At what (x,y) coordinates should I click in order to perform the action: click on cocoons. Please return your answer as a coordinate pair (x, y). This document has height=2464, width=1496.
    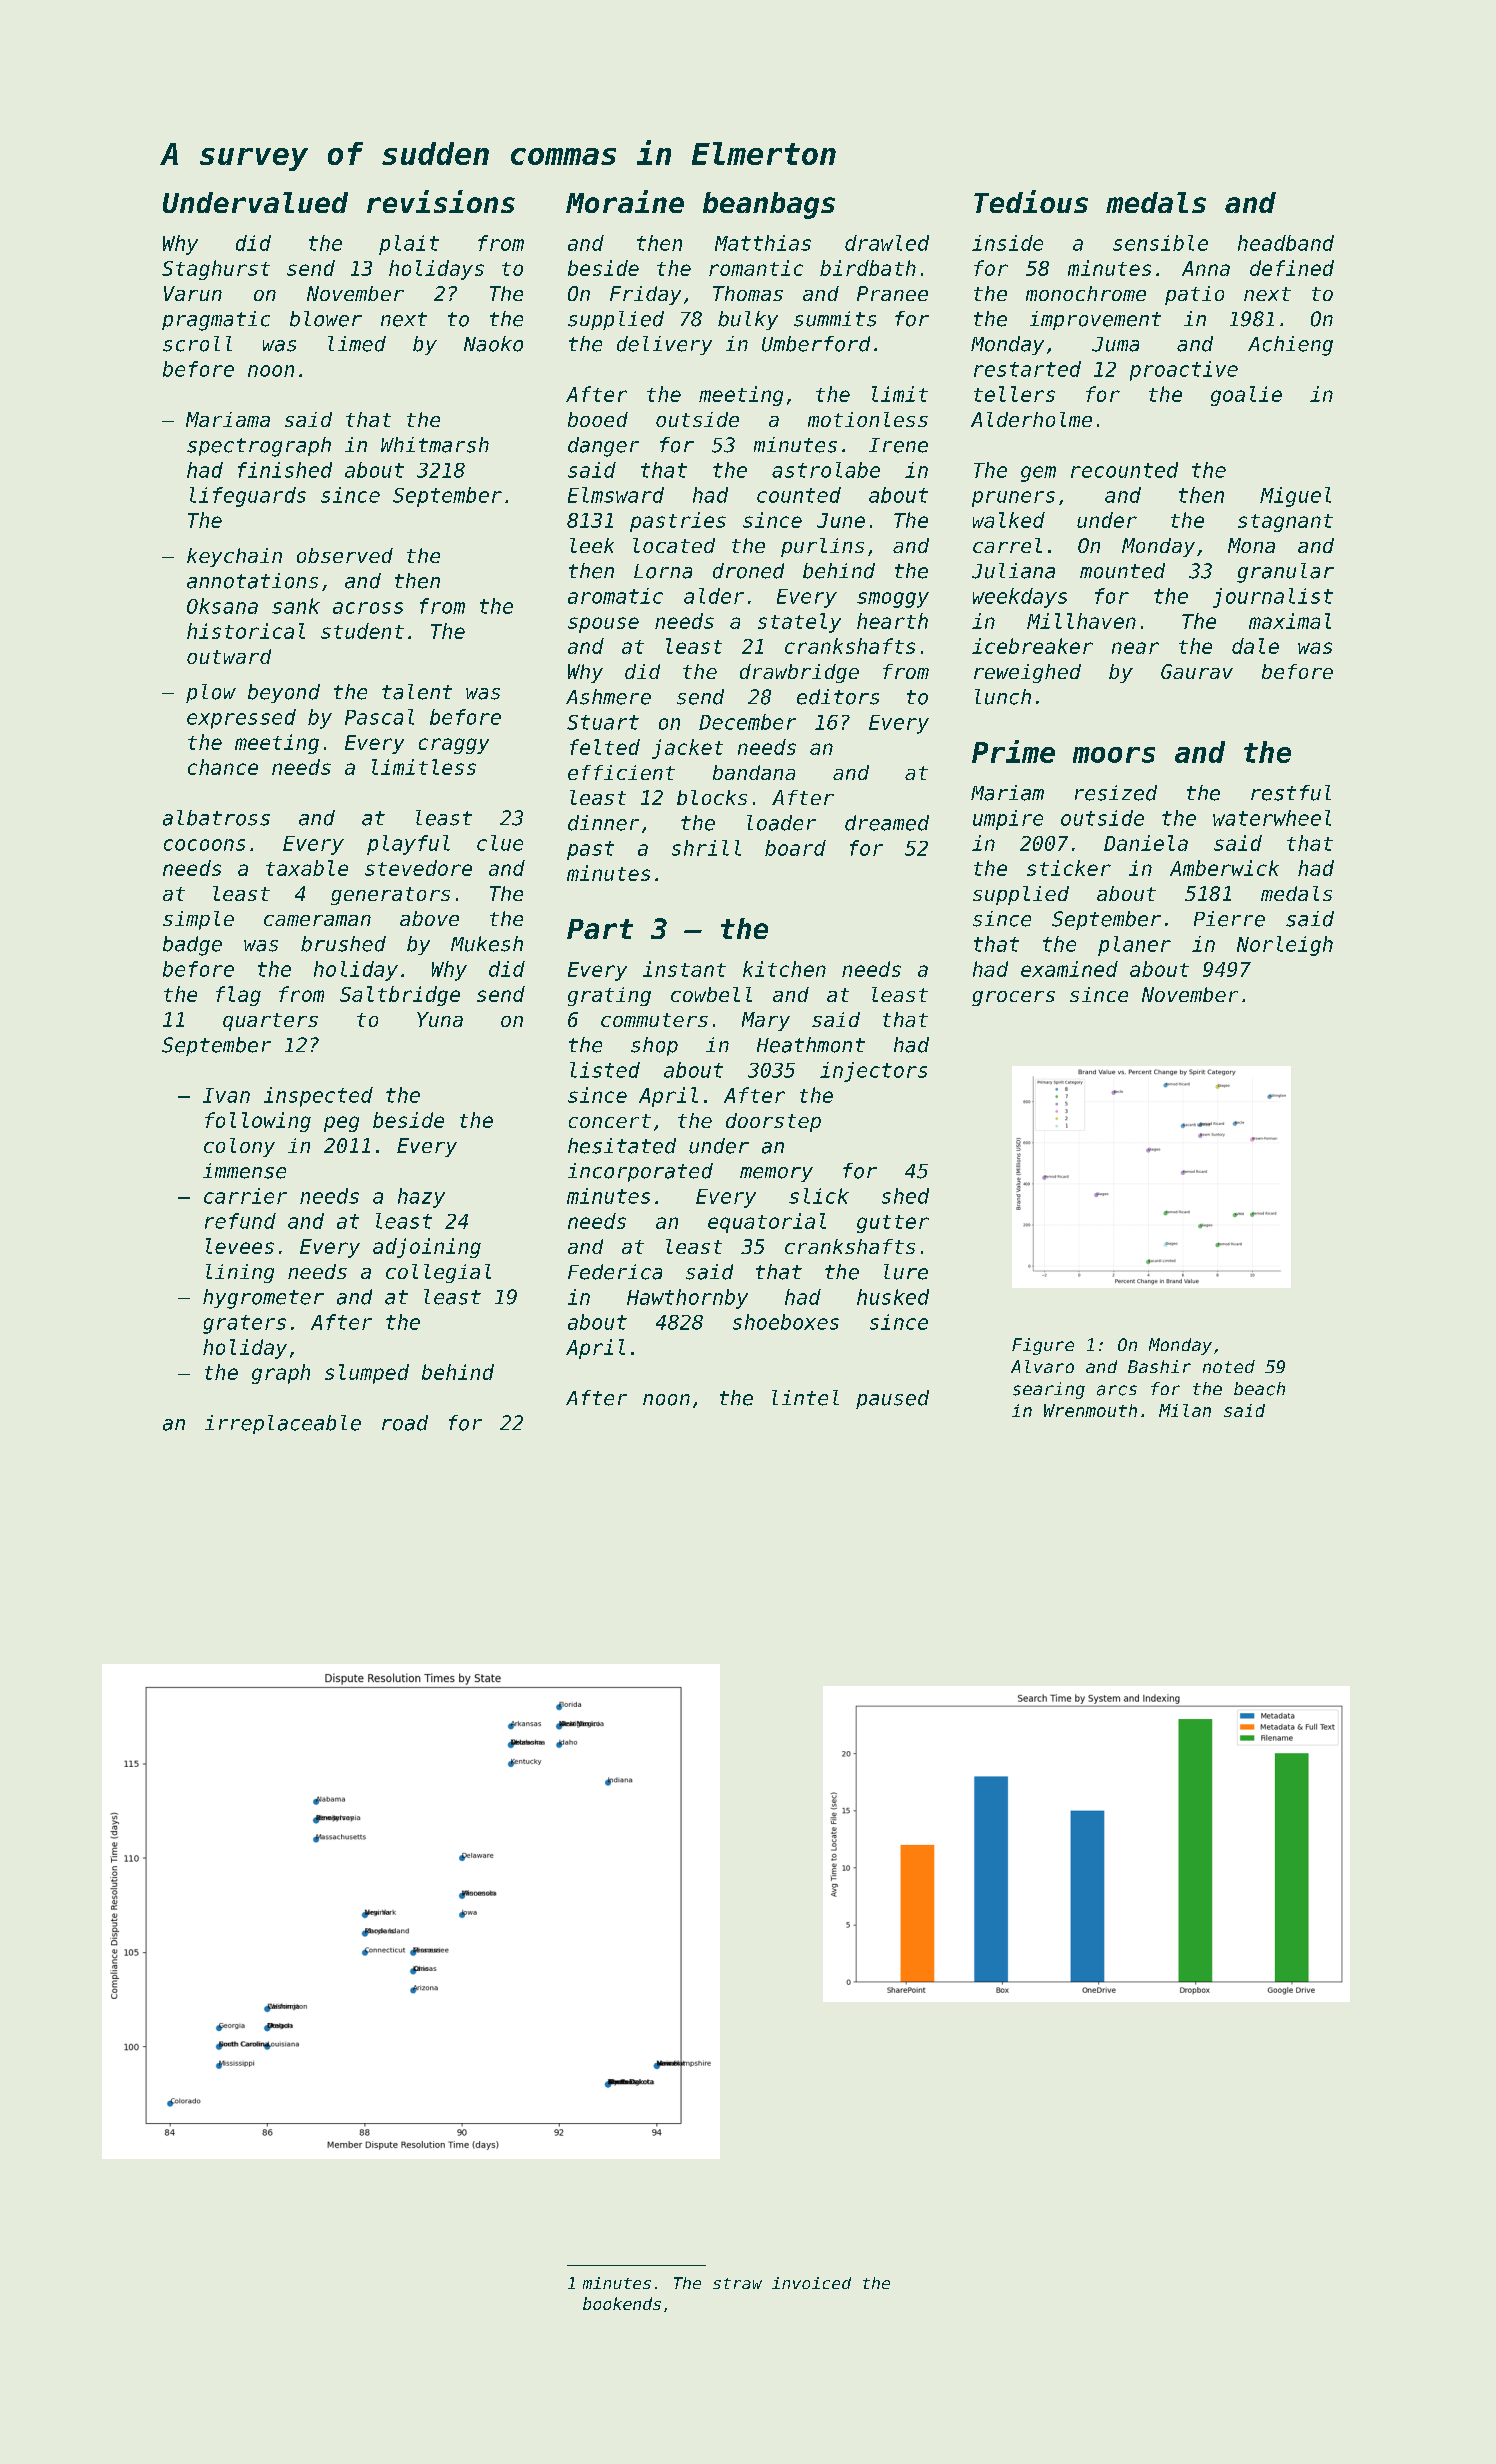
    Looking at the image, I should click on (204, 845).
